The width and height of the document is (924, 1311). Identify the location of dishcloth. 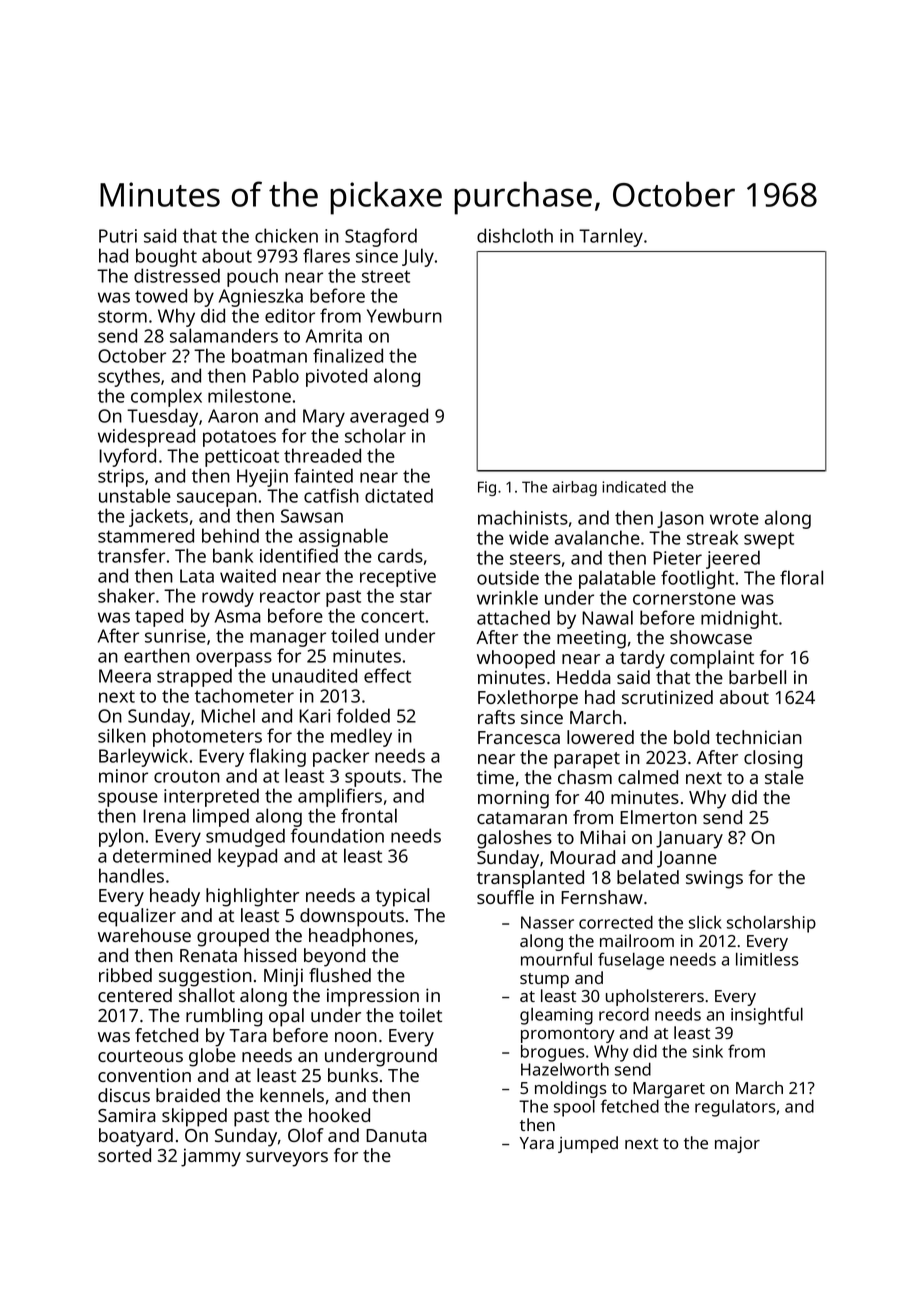
(515, 235).
